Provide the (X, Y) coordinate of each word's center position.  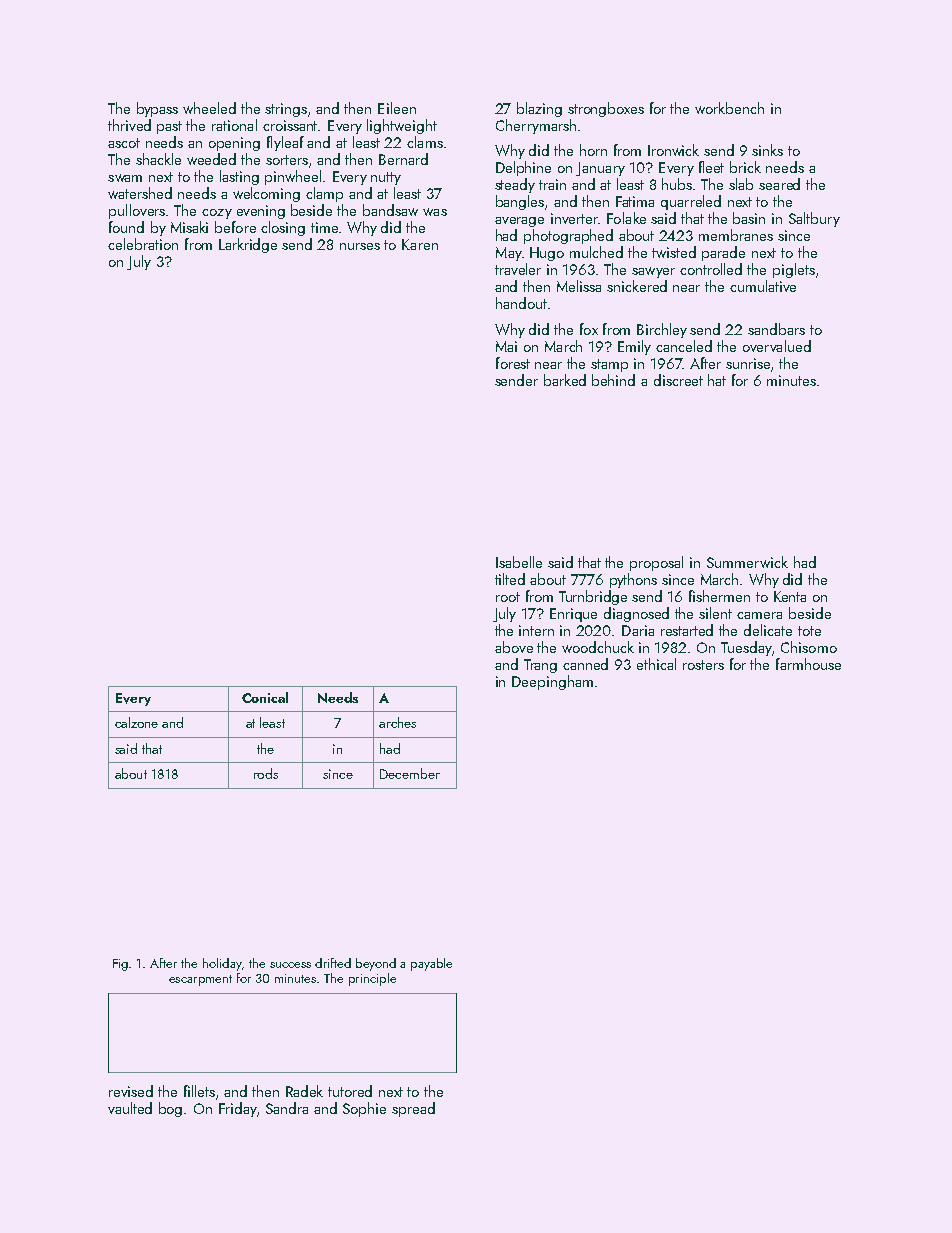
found (126, 227)
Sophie (364, 1109)
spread (413, 1109)
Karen (420, 244)
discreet (678, 380)
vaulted (130, 1108)
